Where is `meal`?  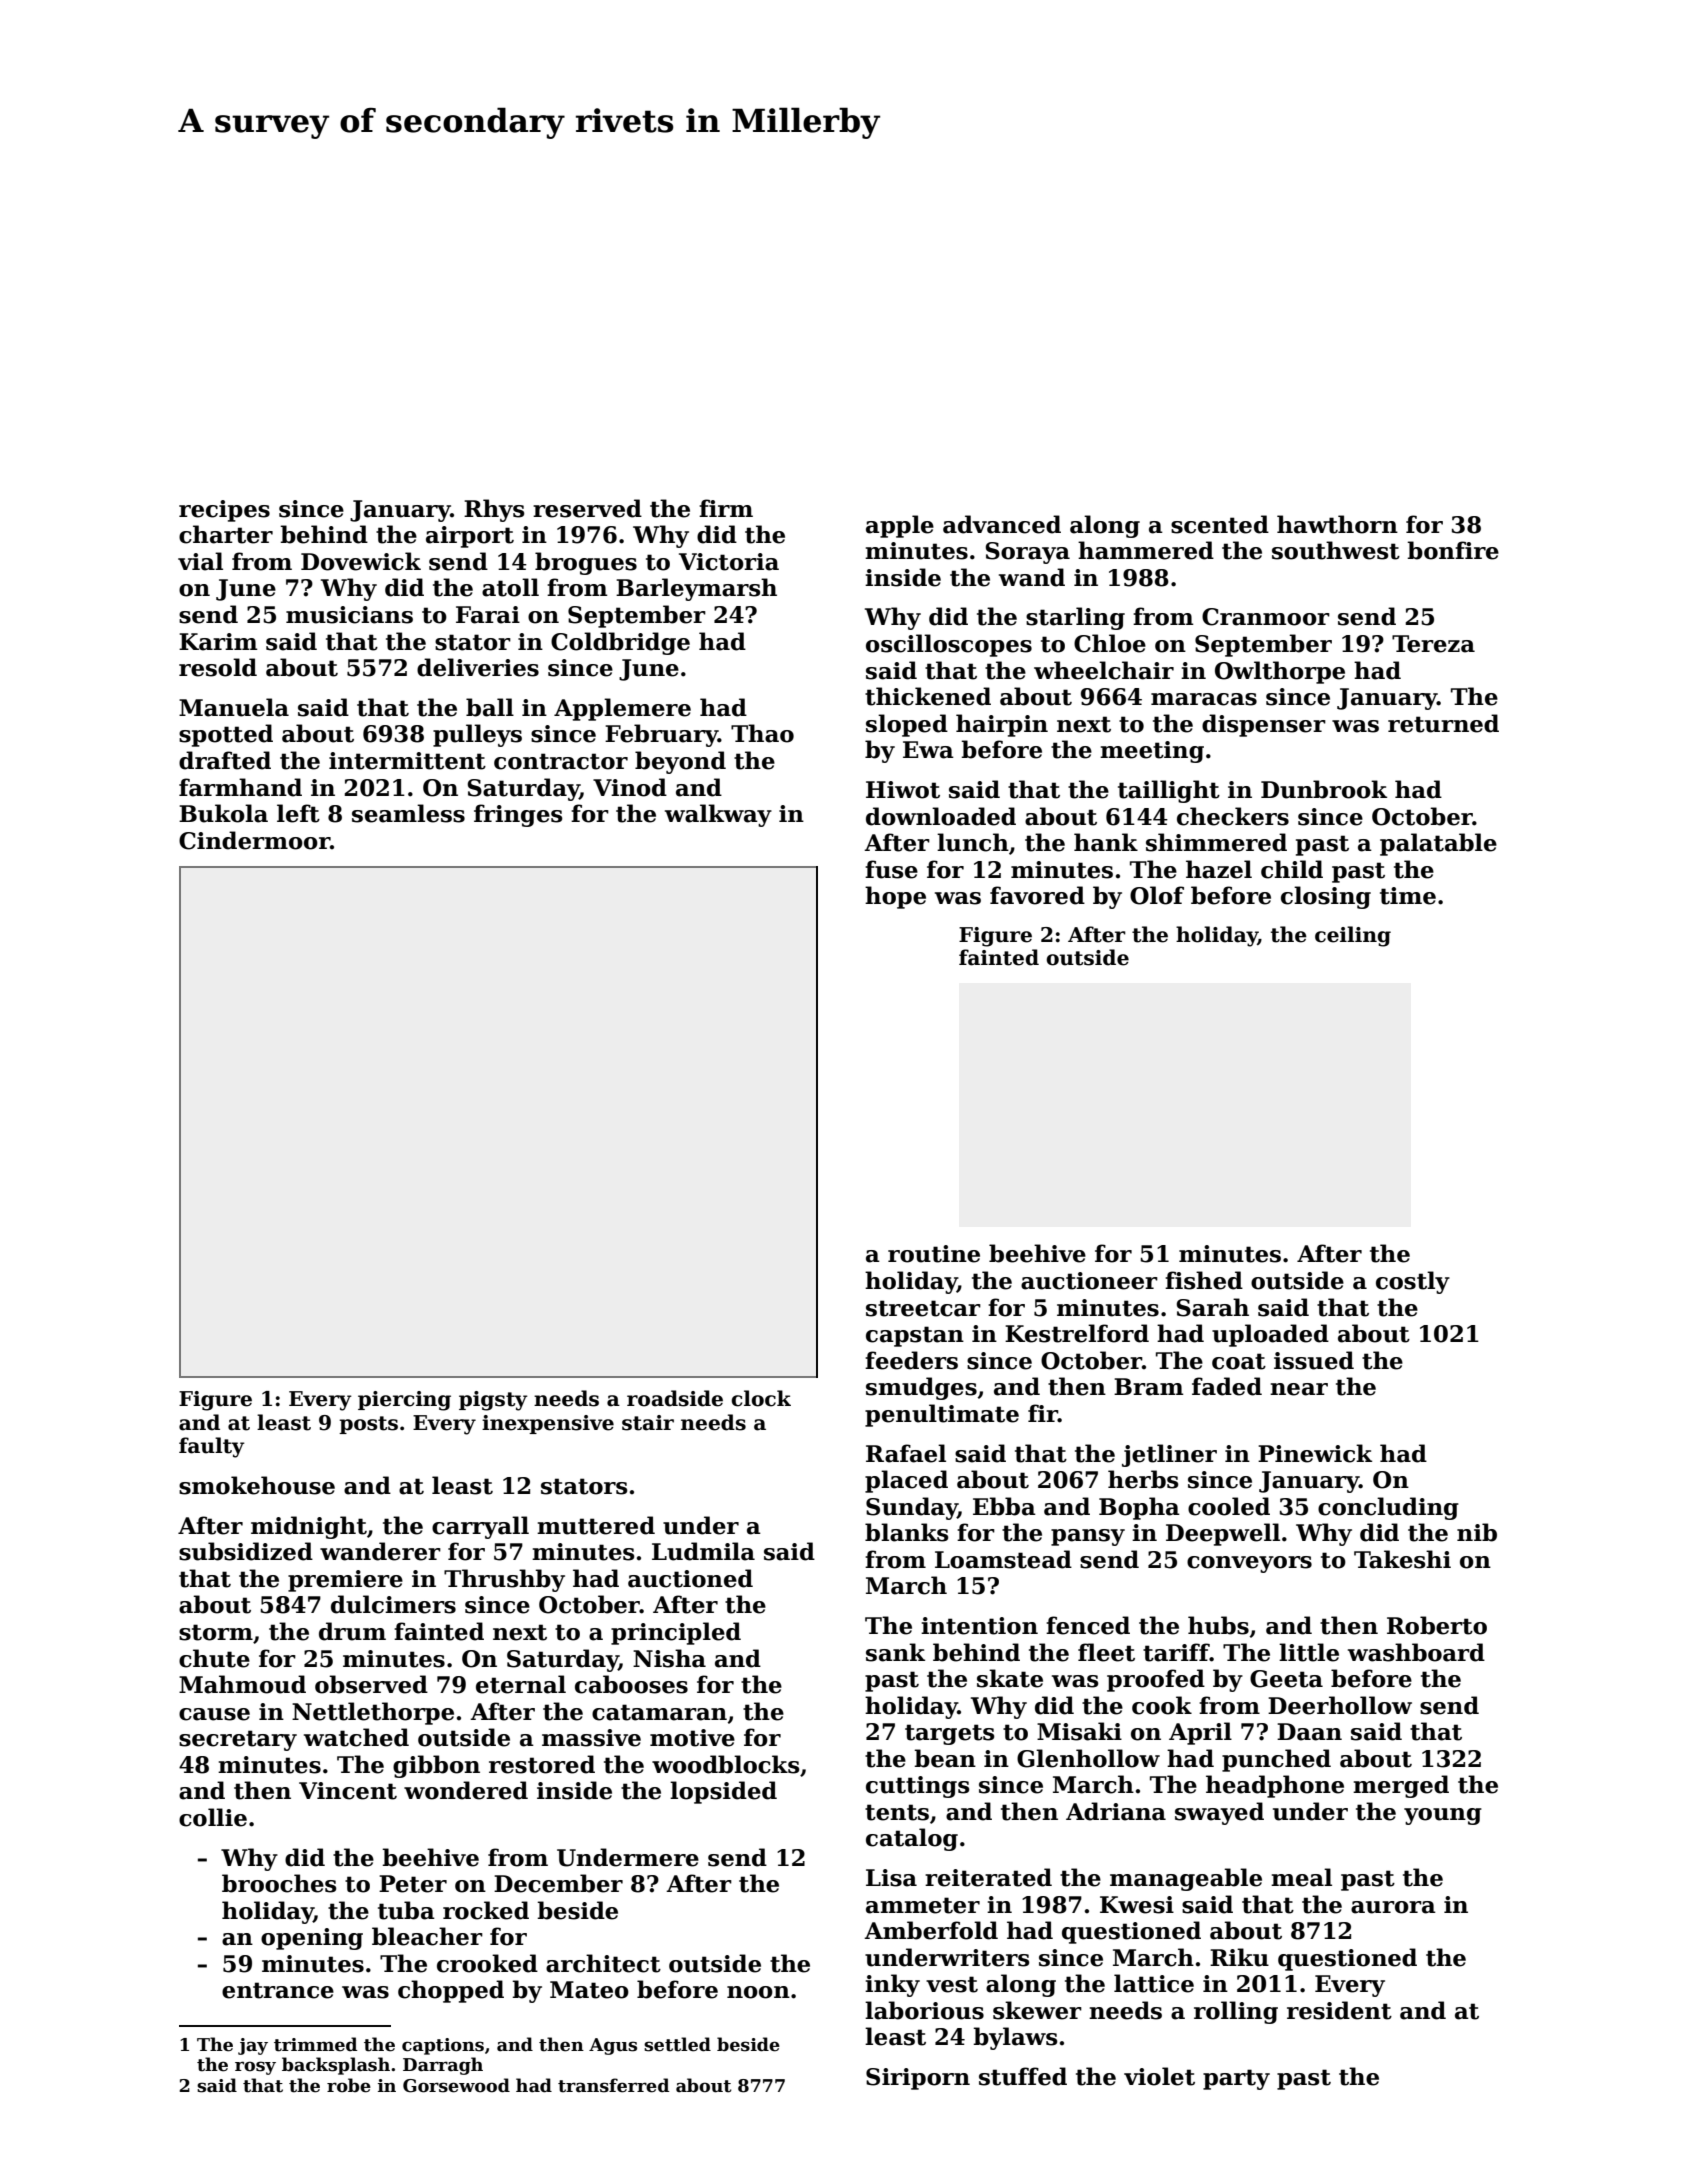
meal is located at coordinates (1301, 1877).
